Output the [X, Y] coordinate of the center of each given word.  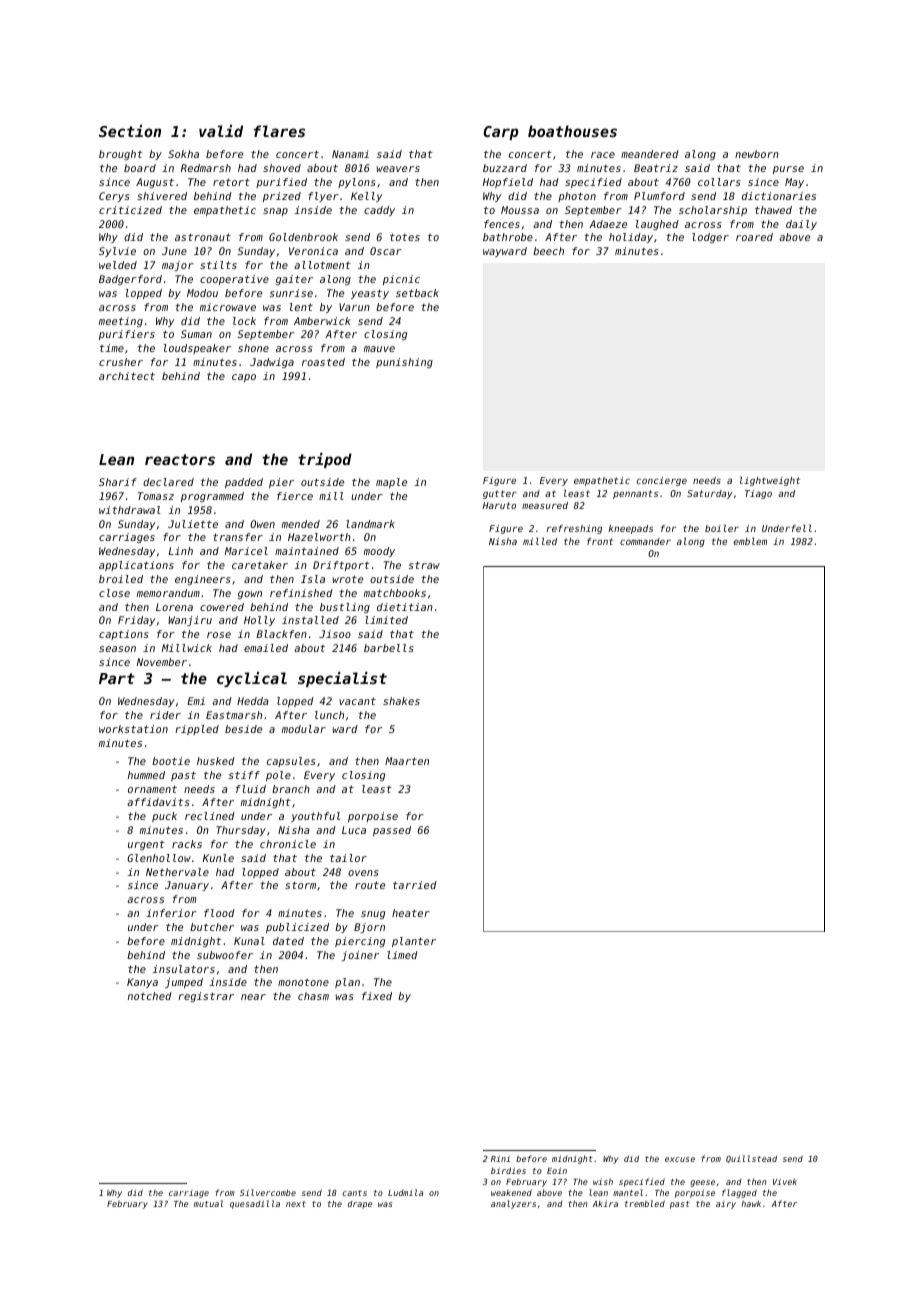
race [603, 155]
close [114, 593]
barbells [389, 648]
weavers [398, 169]
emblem [750, 541]
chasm [313, 996]
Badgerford [130, 280]
